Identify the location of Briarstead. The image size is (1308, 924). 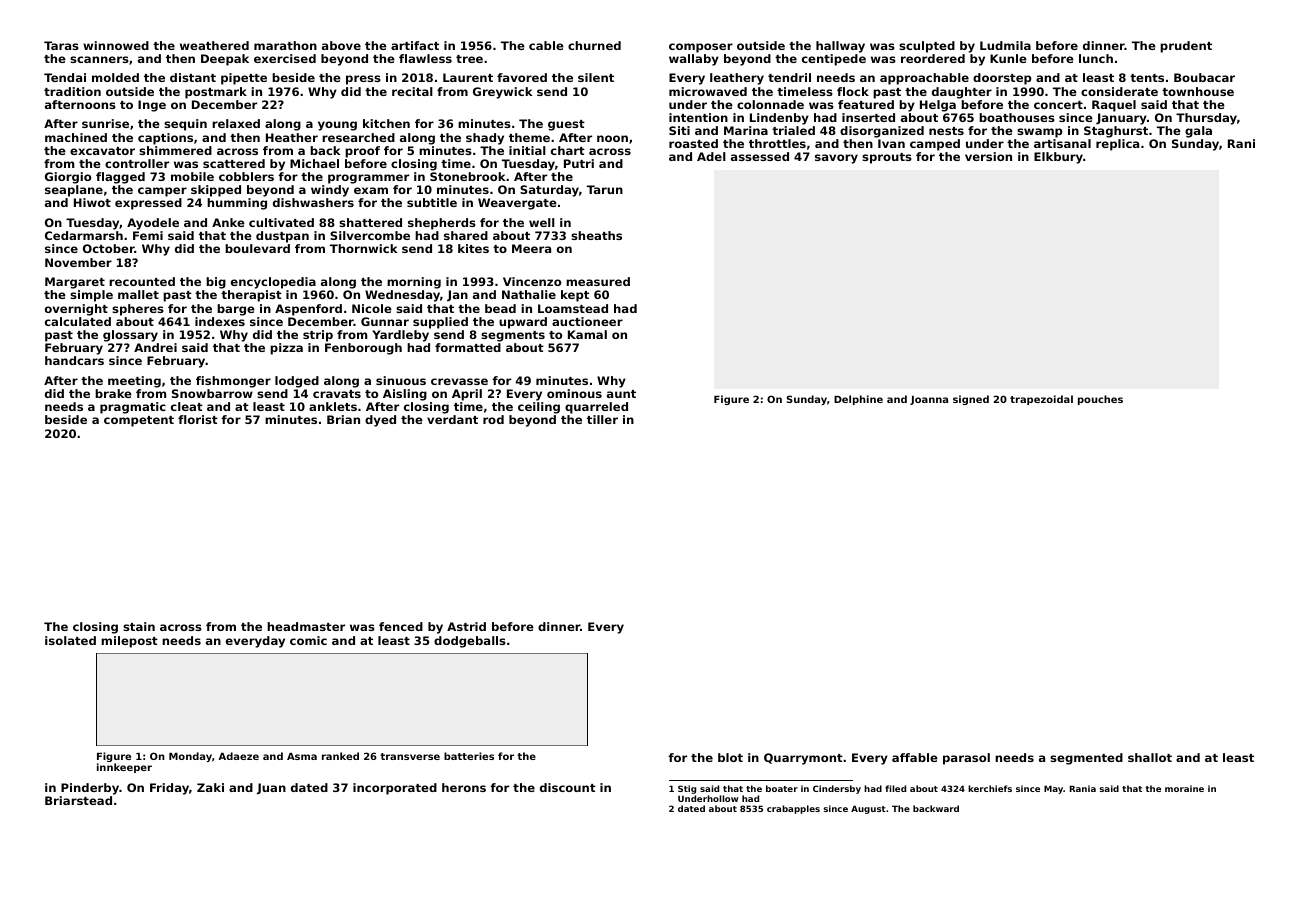
(78, 800).
